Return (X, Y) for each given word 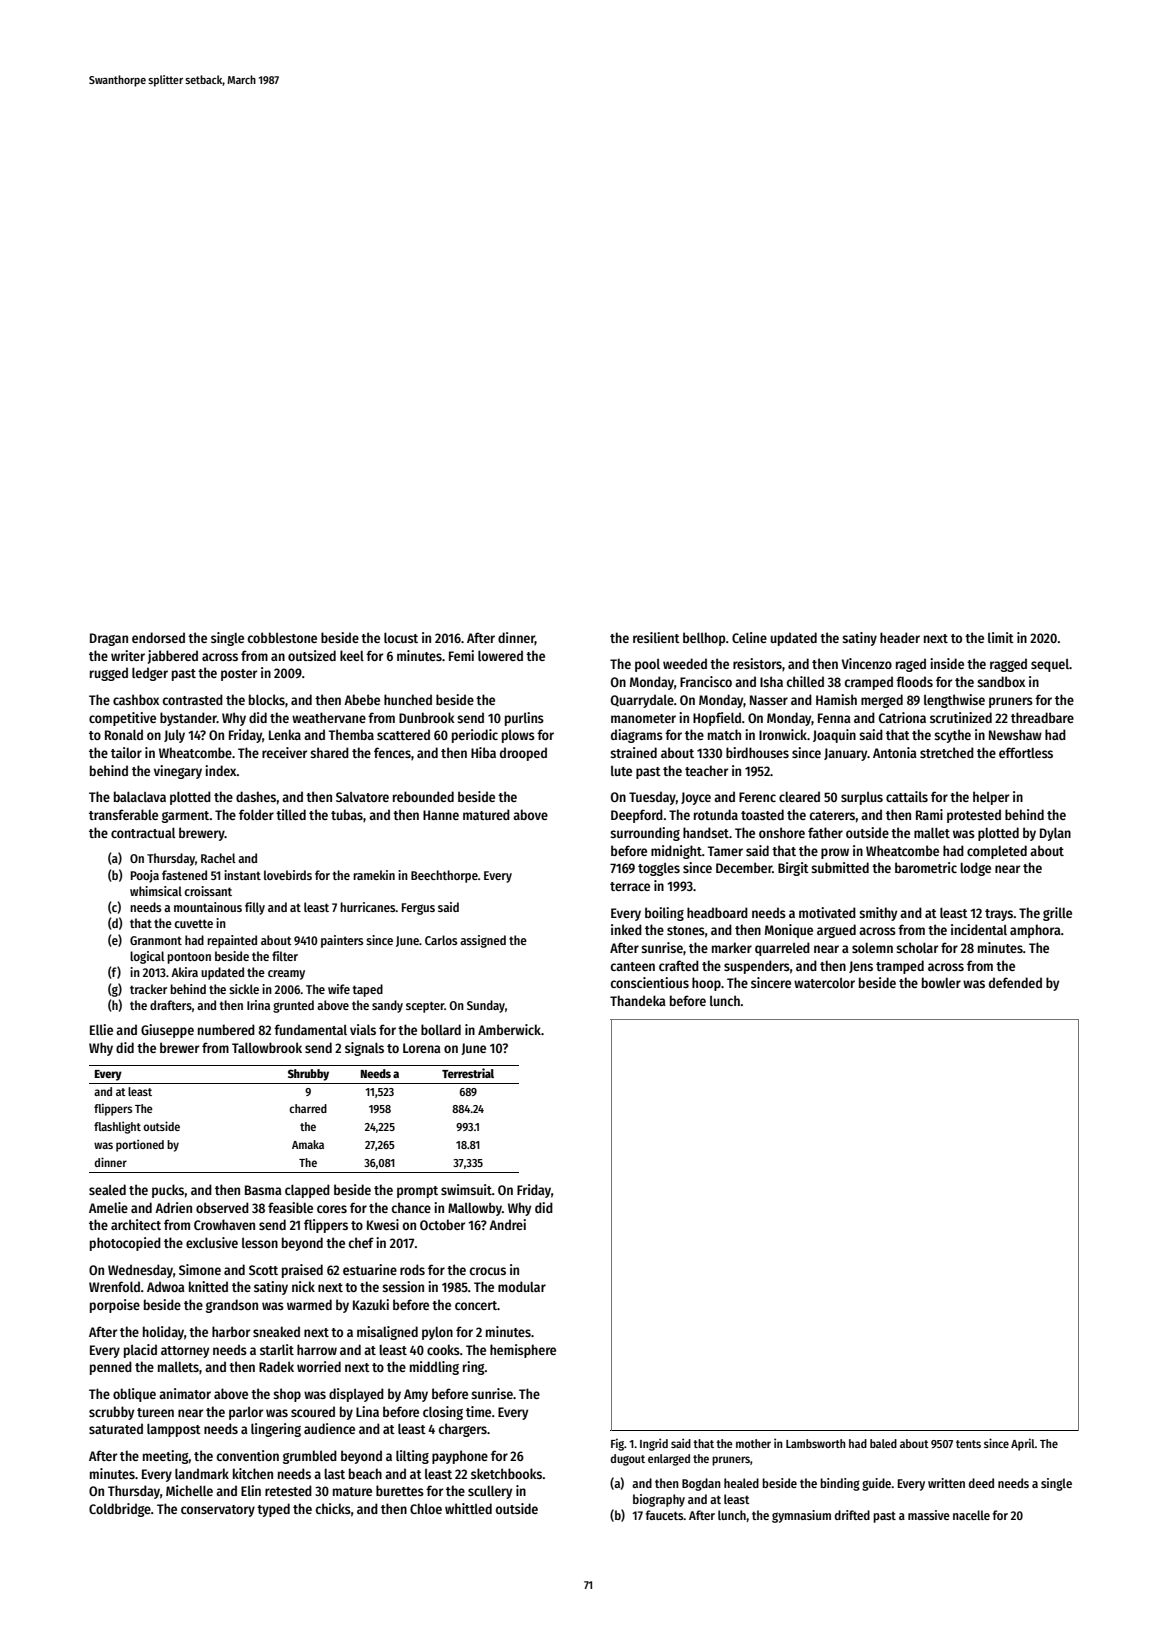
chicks (333, 1508)
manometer (643, 718)
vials (363, 1029)
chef (361, 1242)
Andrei (507, 1224)
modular (522, 1286)
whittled (468, 1508)
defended (1015, 982)
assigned (483, 941)
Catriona (902, 717)
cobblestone (282, 637)
